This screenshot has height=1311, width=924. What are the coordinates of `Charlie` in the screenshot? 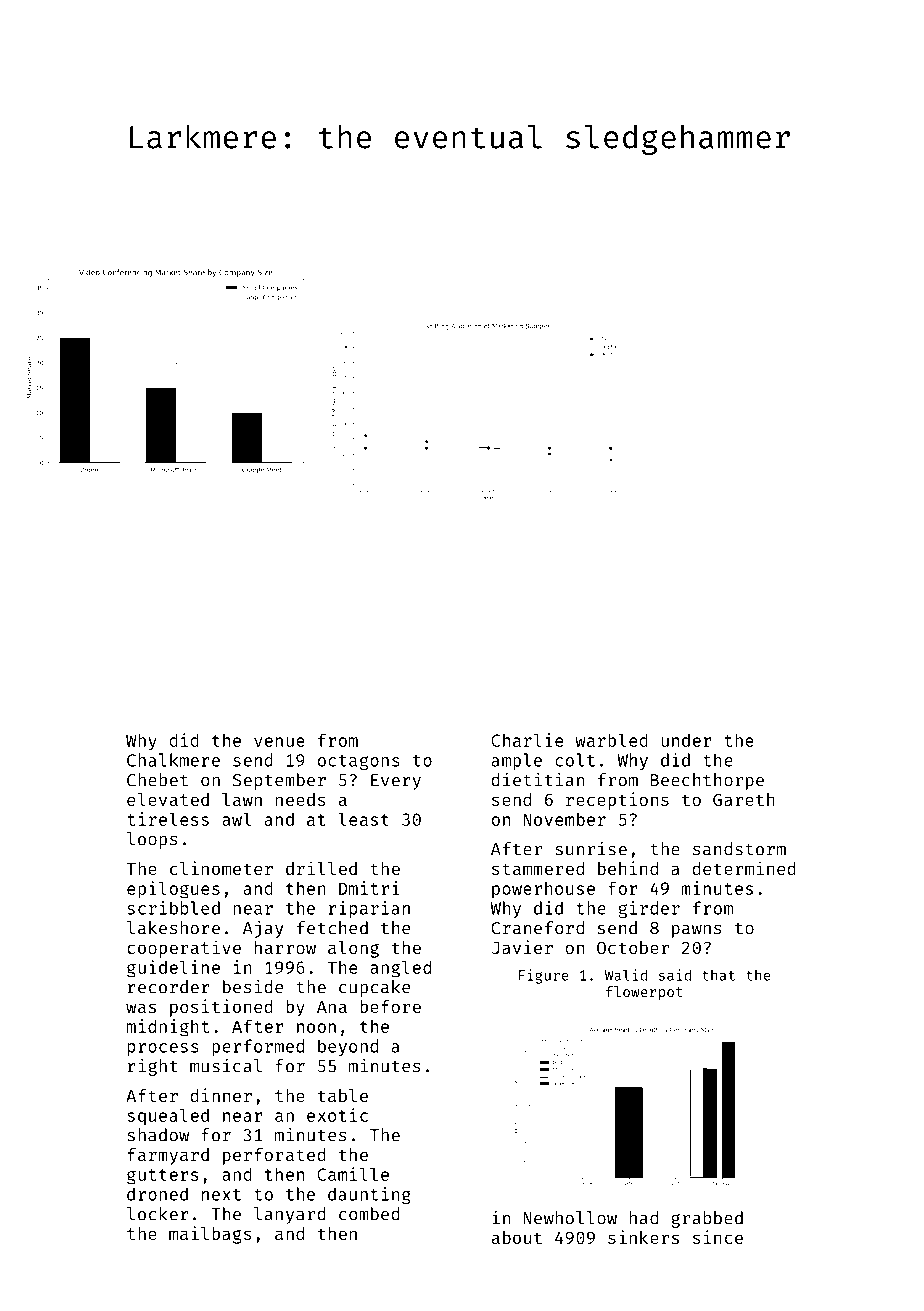 It's located at (527, 740).
